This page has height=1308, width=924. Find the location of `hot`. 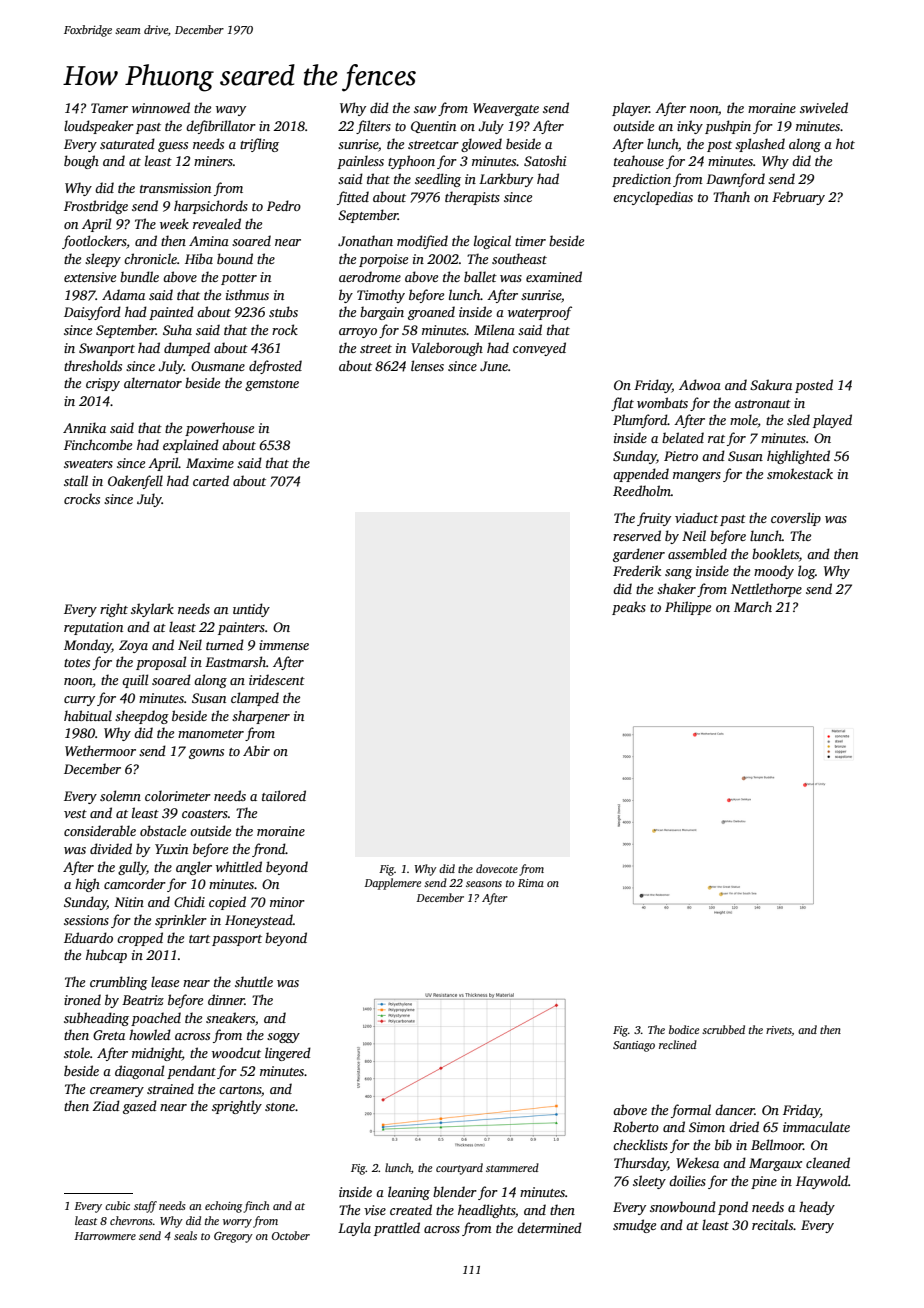

hot is located at coordinates (845, 143).
